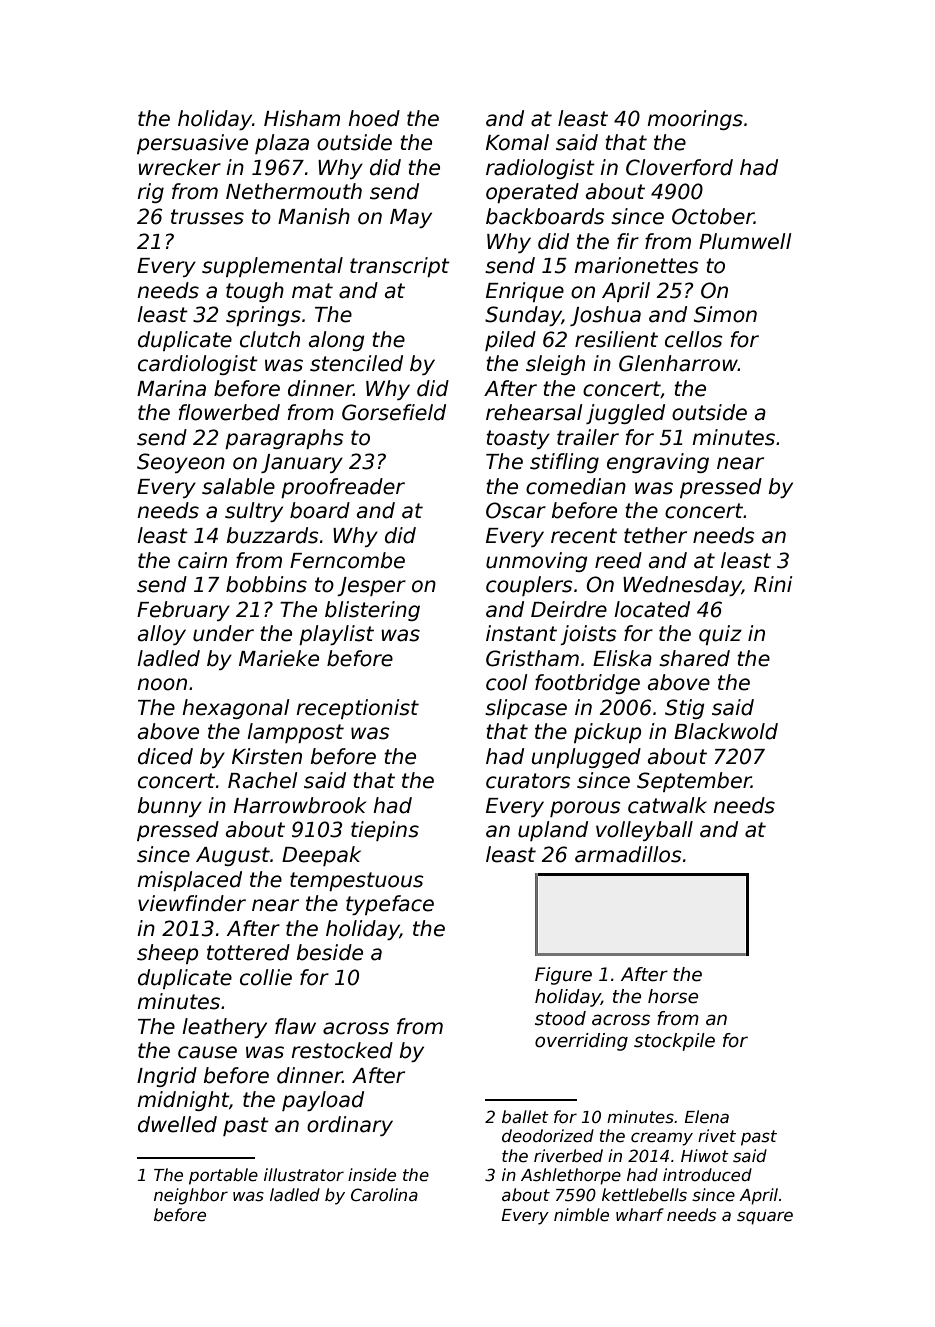  I want to click on Seoyeon, so click(181, 463).
